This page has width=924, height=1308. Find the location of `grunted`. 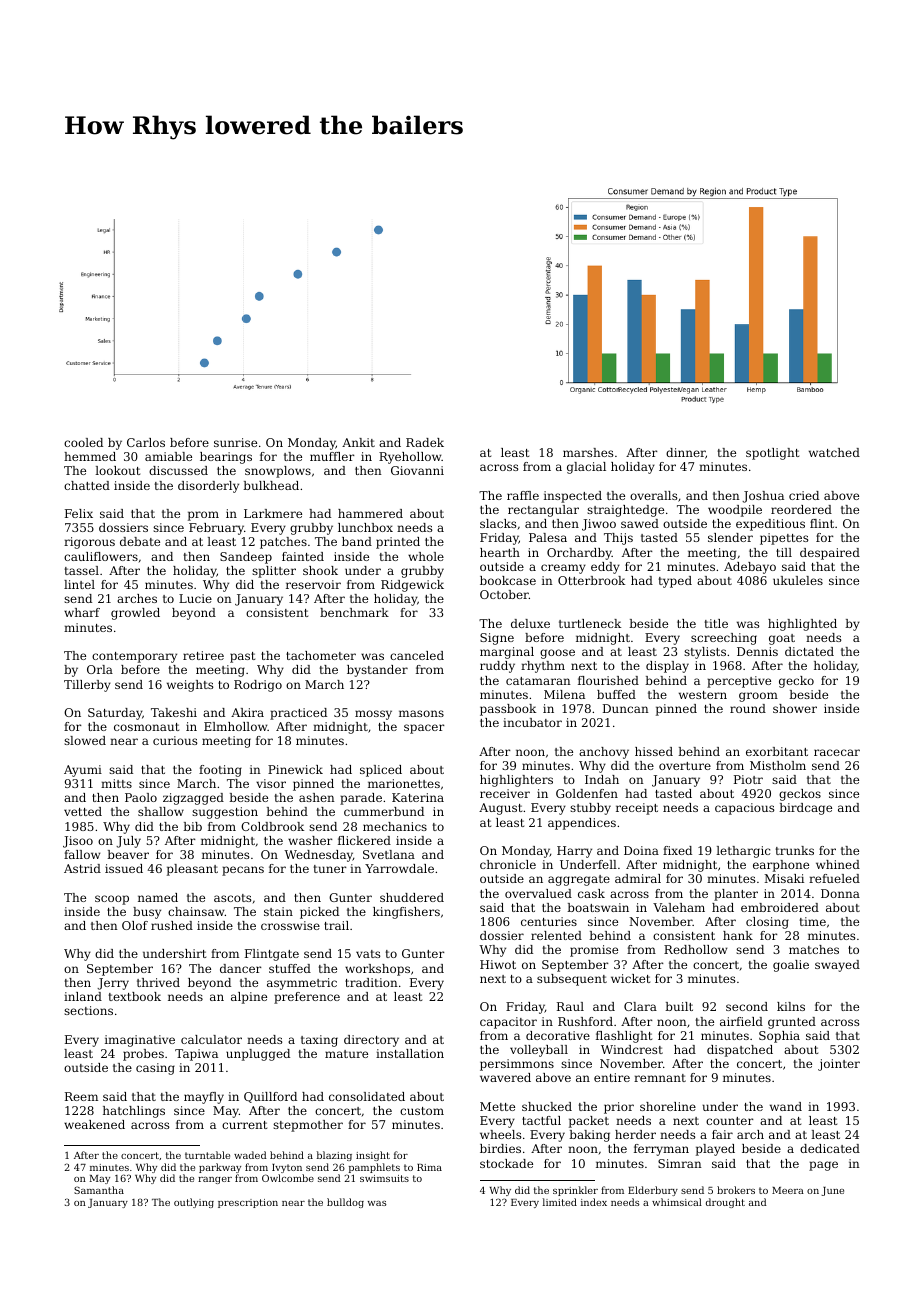

grunted is located at coordinates (792, 1023).
